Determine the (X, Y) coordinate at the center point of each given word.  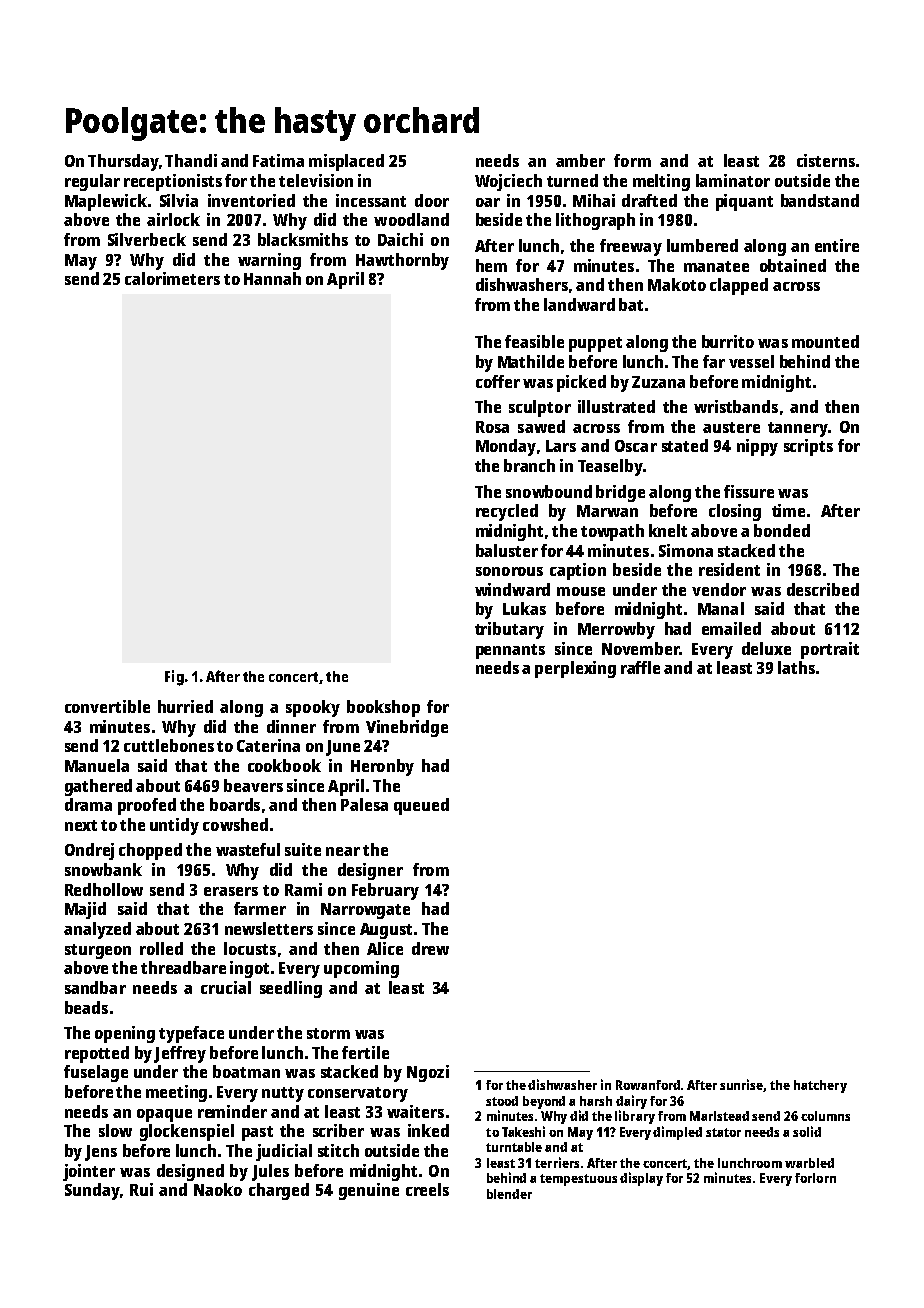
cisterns (826, 160)
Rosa (492, 427)
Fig (174, 678)
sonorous (509, 571)
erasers (231, 891)
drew (430, 948)
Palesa (364, 804)
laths (796, 667)
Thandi (191, 160)
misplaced (346, 162)
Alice (385, 948)
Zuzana (658, 382)
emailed (731, 628)
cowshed (235, 824)
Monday (506, 447)
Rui (141, 1189)
